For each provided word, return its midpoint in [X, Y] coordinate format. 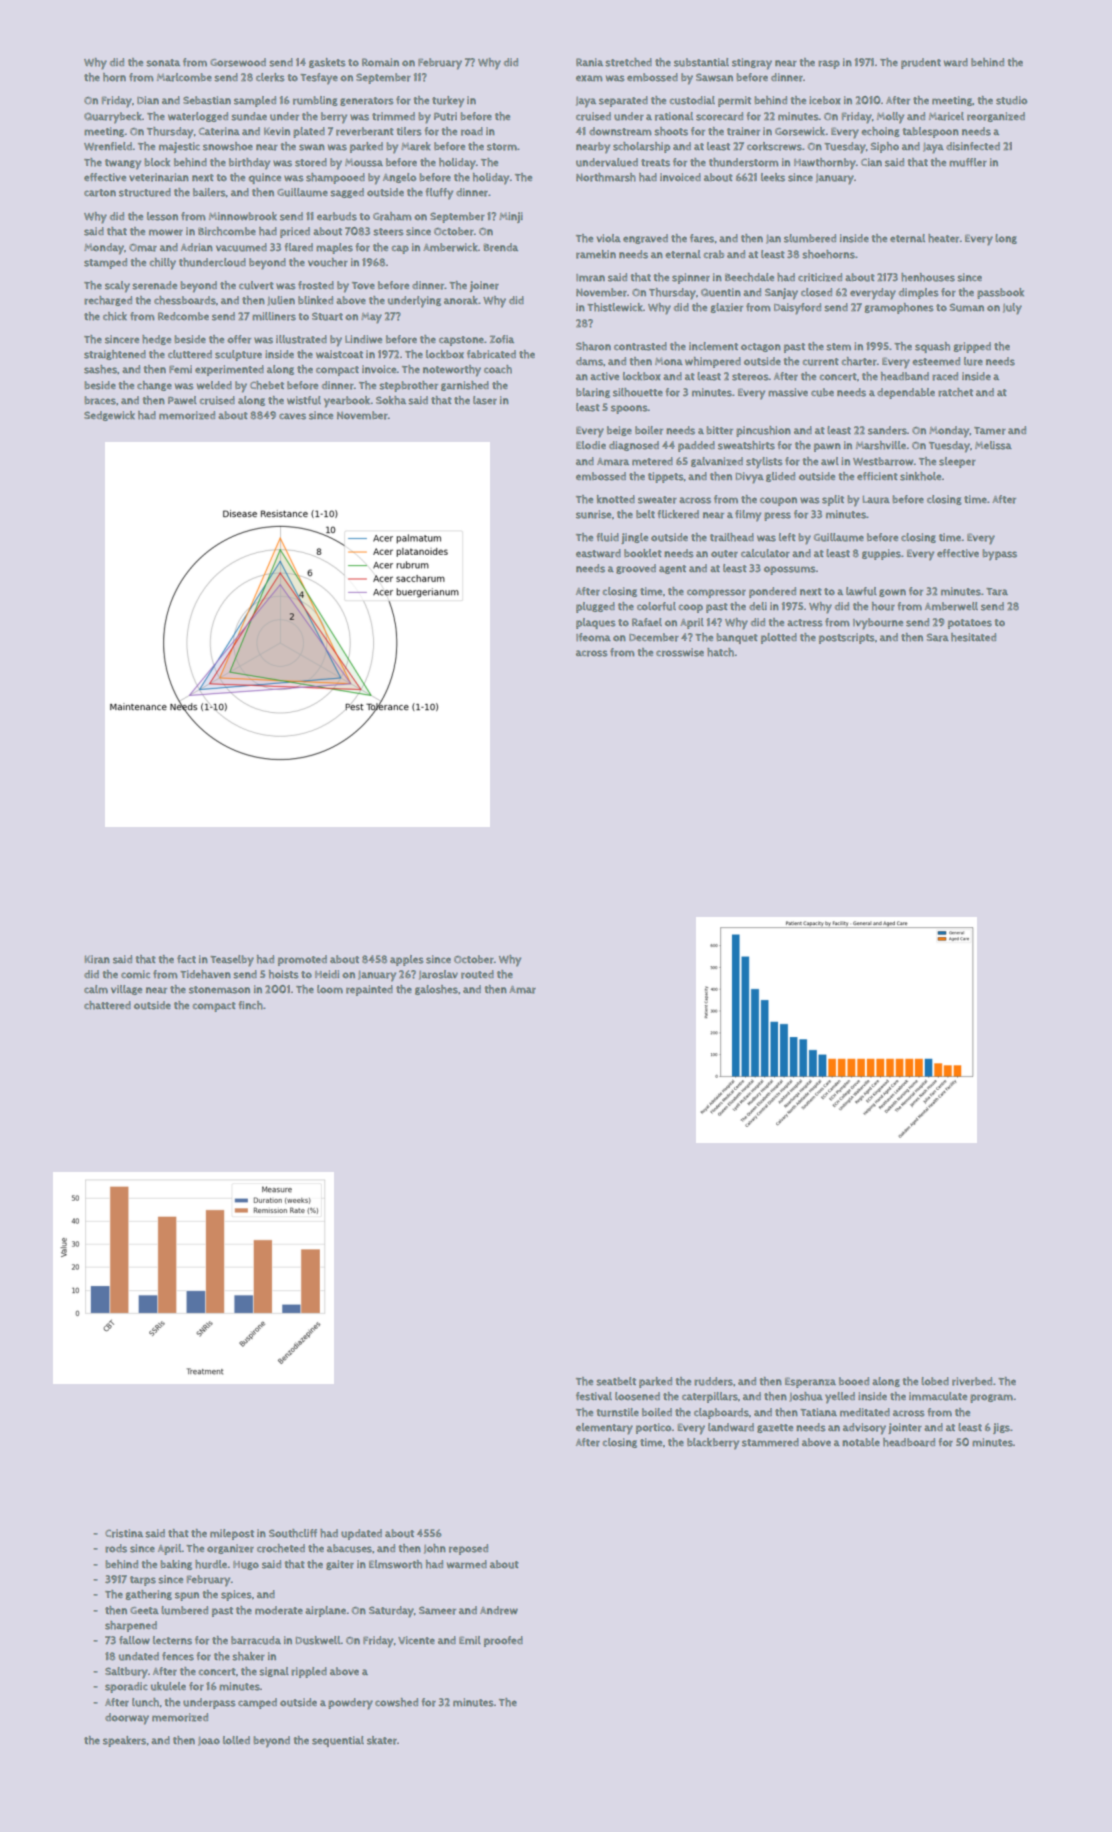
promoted [302, 960]
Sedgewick [109, 416]
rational [674, 116]
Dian [148, 100]
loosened [637, 1396]
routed [477, 974]
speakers [125, 1741]
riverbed [972, 1381]
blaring [593, 393]
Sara [938, 637]
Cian [871, 162]
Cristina [124, 1533]
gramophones [899, 308]
